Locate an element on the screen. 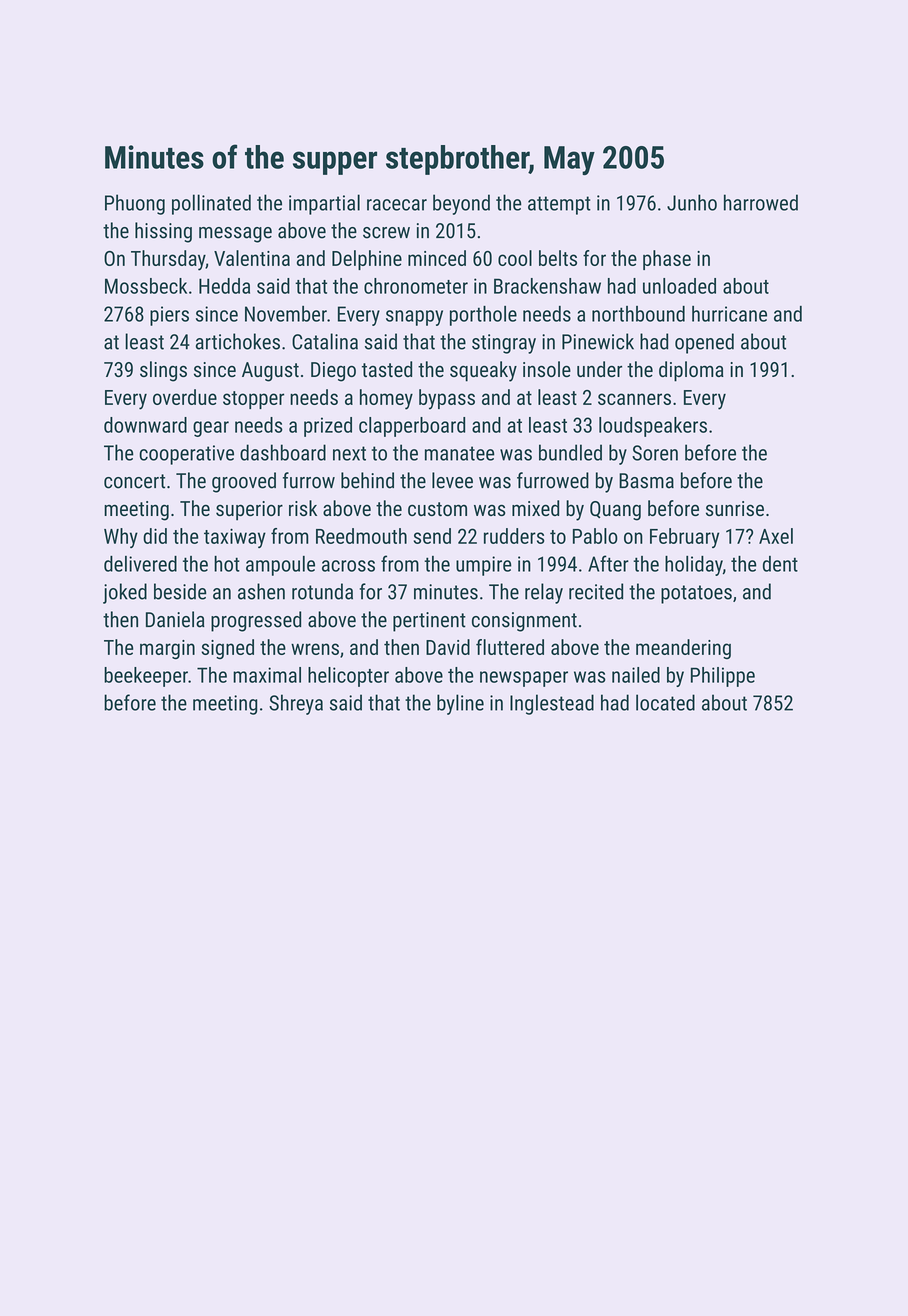  Delphine is located at coordinates (367, 260).
